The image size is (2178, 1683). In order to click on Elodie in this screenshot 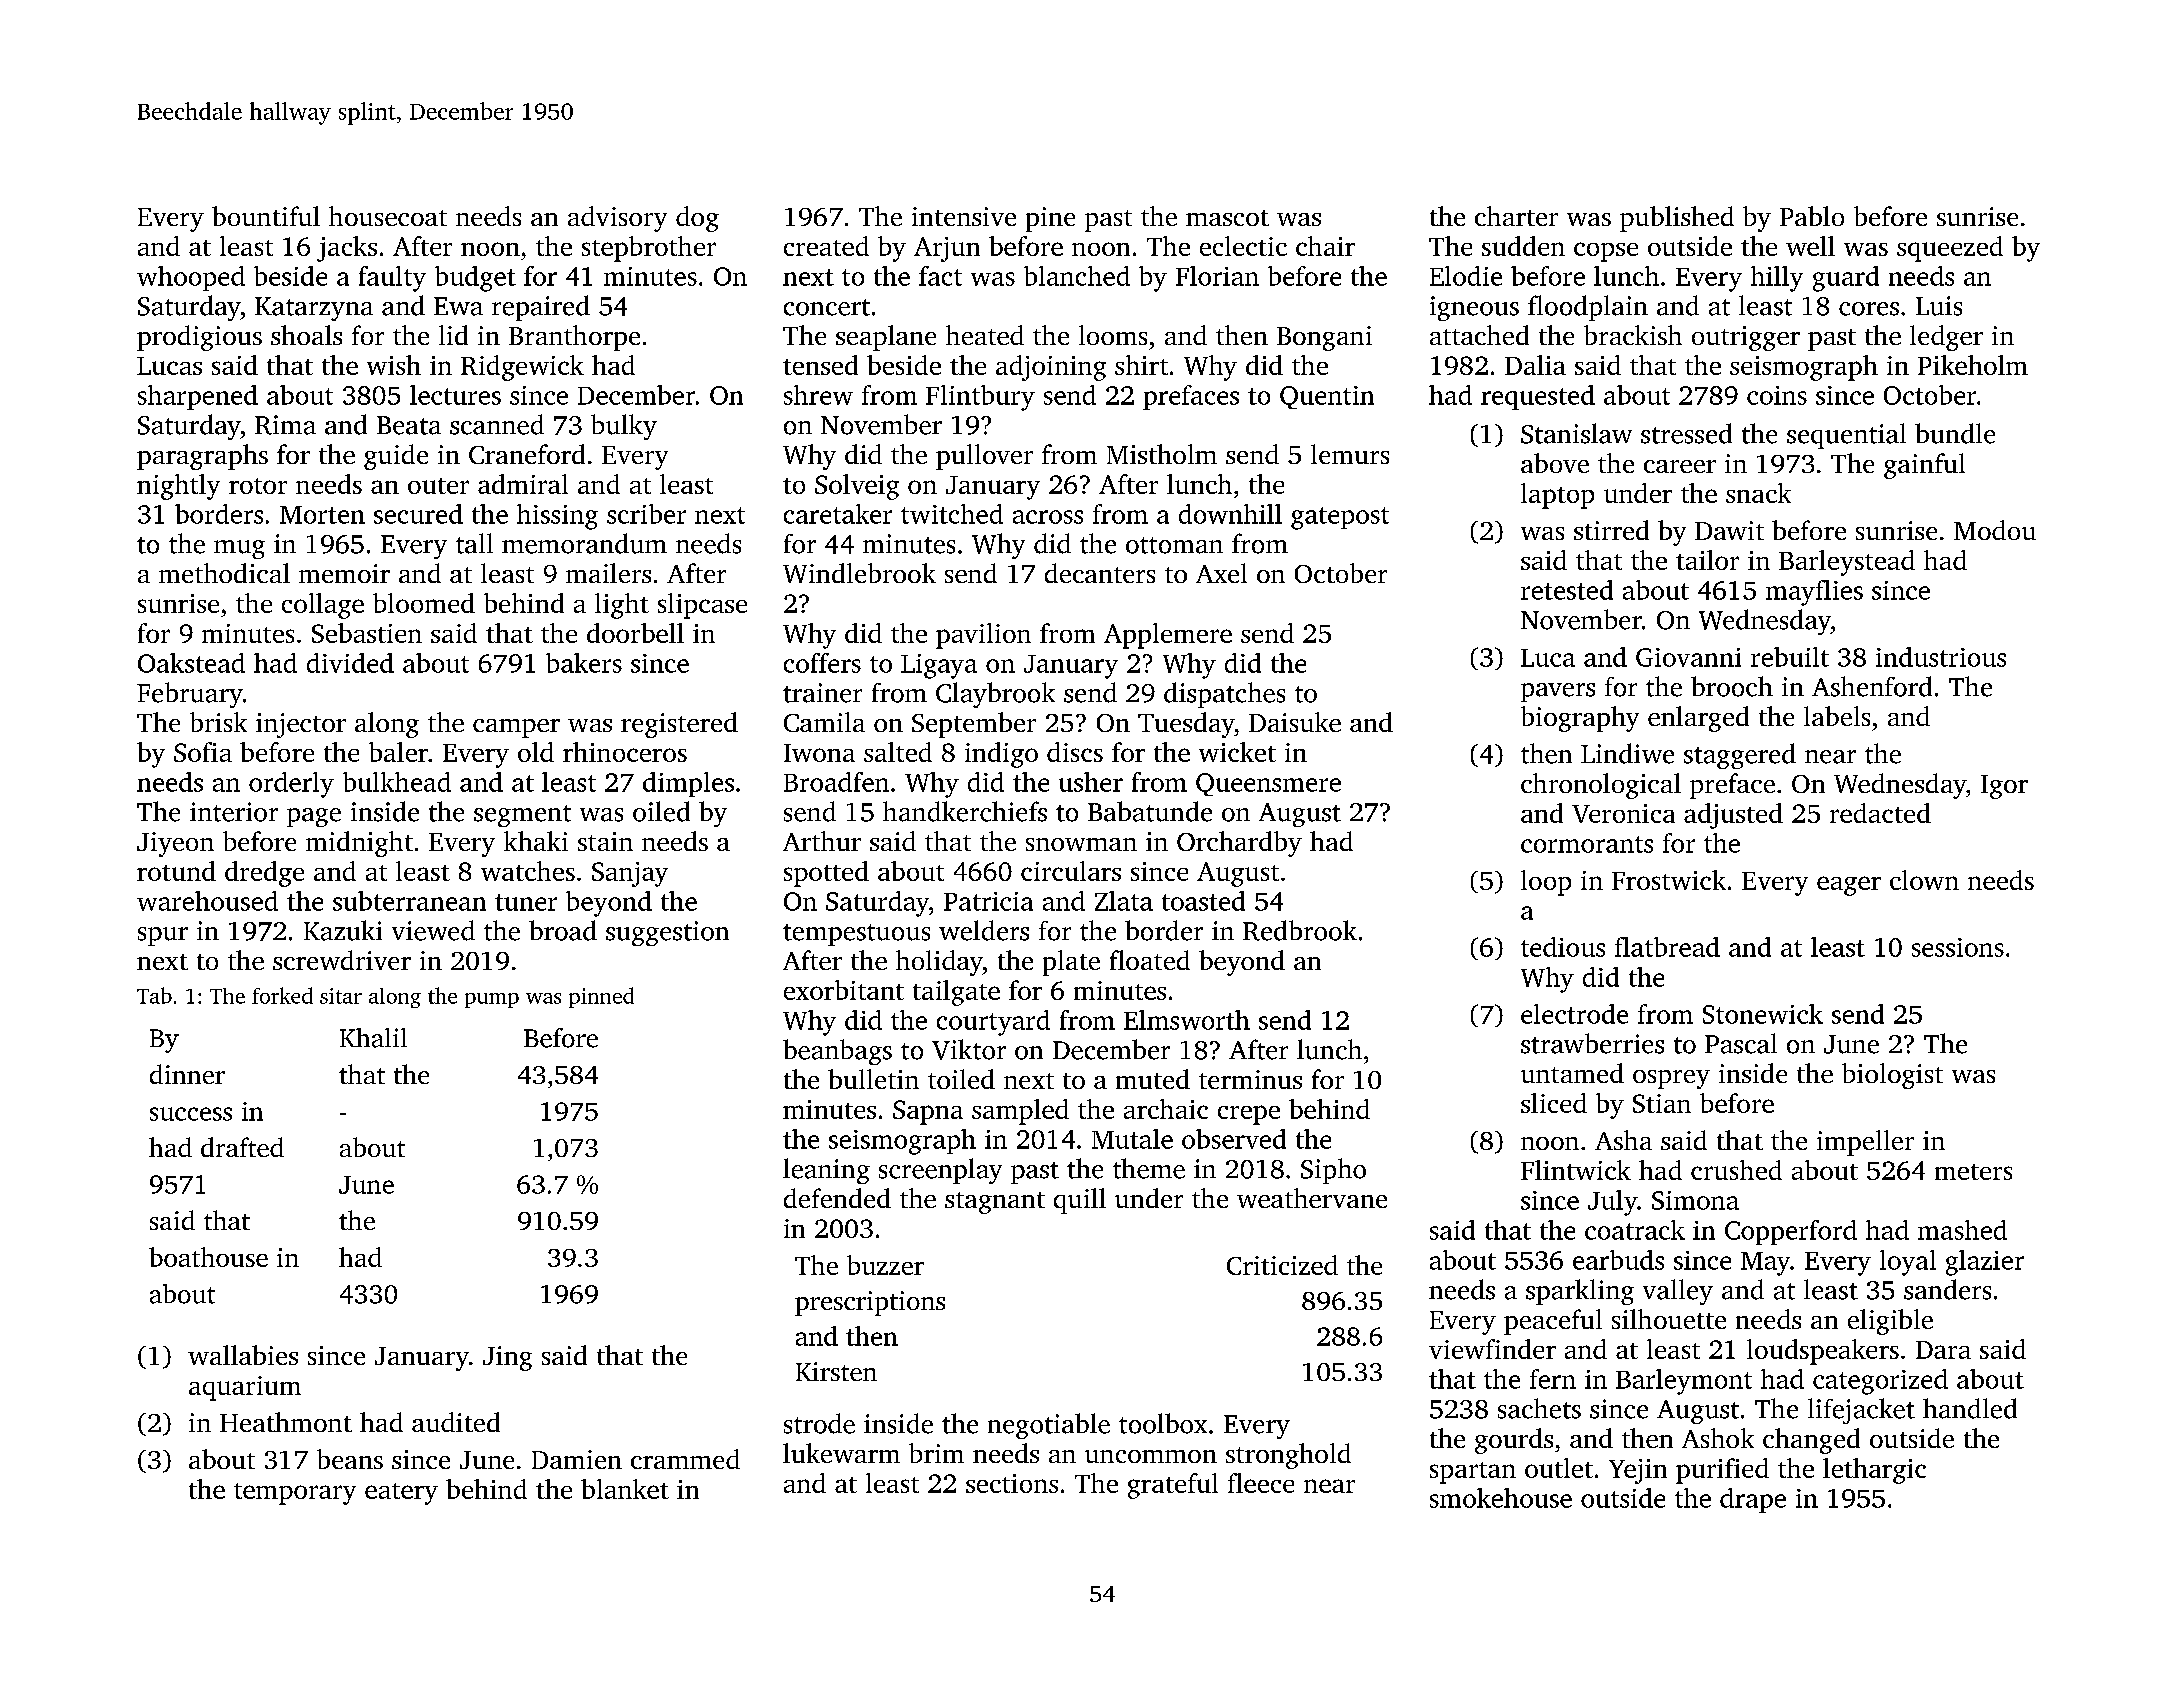, I will do `click(1466, 276)`.
